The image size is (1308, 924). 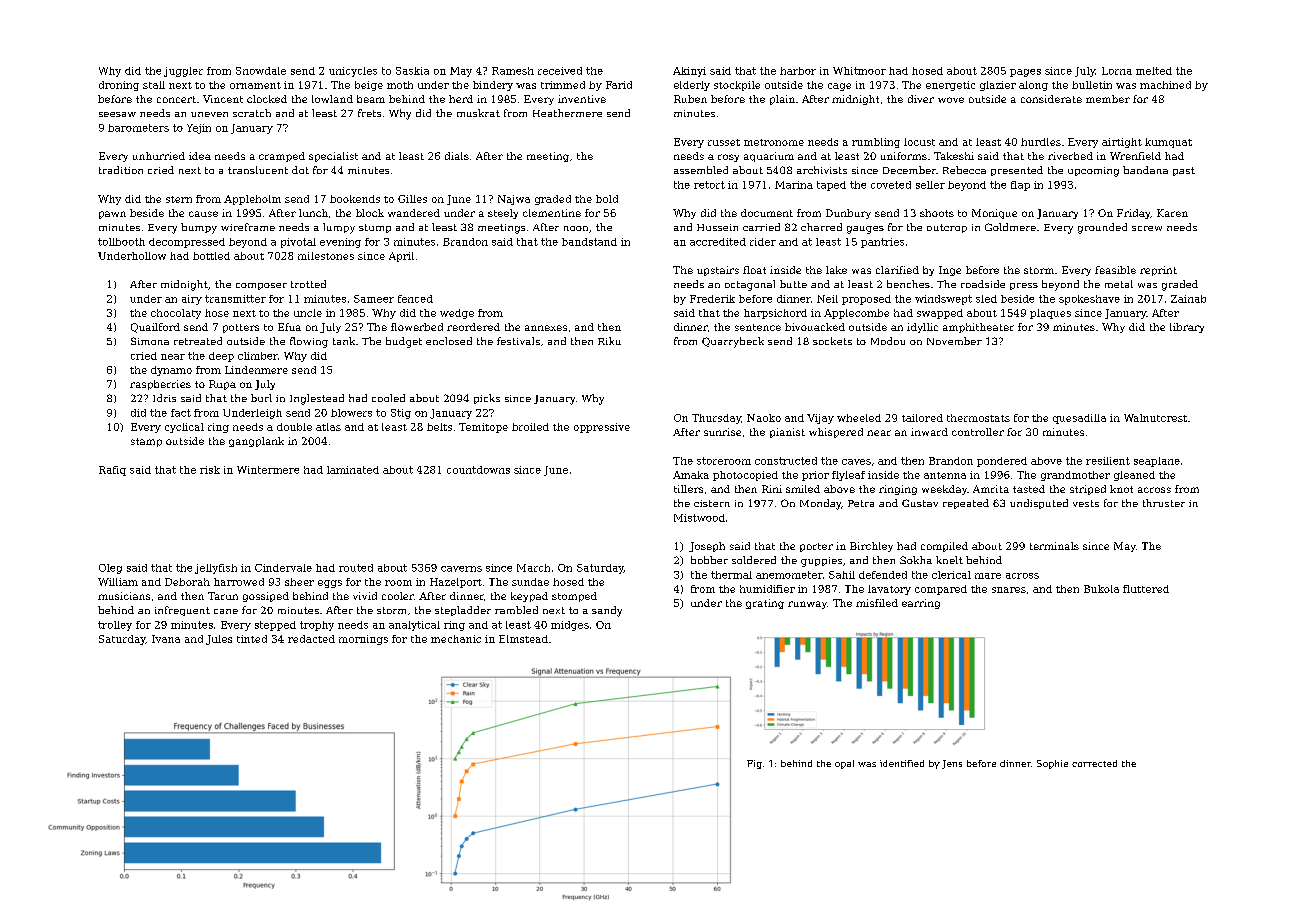 What do you see at coordinates (1187, 328) in the screenshot?
I see `library` at bounding box center [1187, 328].
